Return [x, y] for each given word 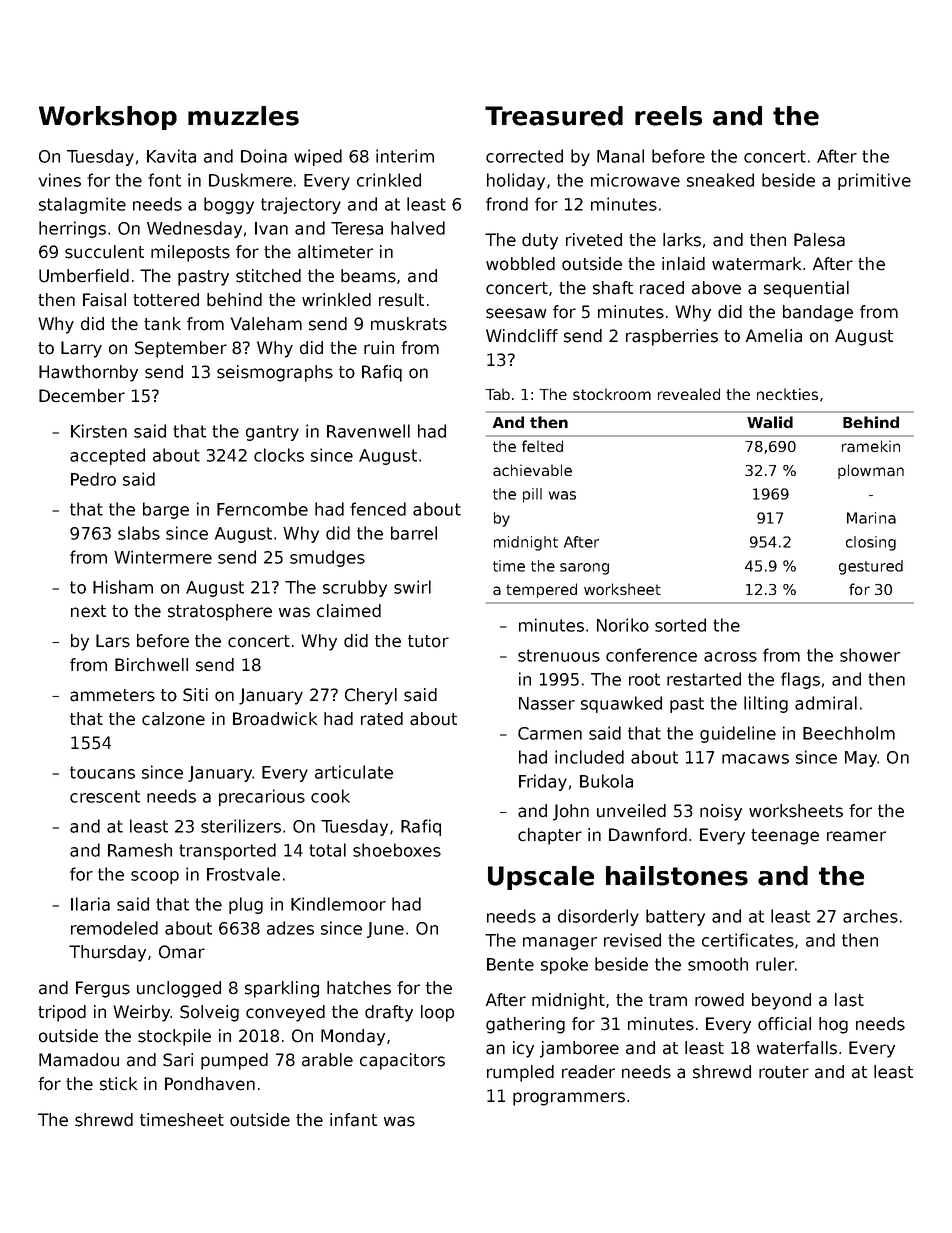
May [861, 759]
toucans [102, 772]
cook [330, 796]
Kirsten [99, 431]
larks [682, 240]
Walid [770, 422]
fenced [378, 509]
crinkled [389, 180]
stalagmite [82, 205]
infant [353, 1120]
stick [118, 1084]
